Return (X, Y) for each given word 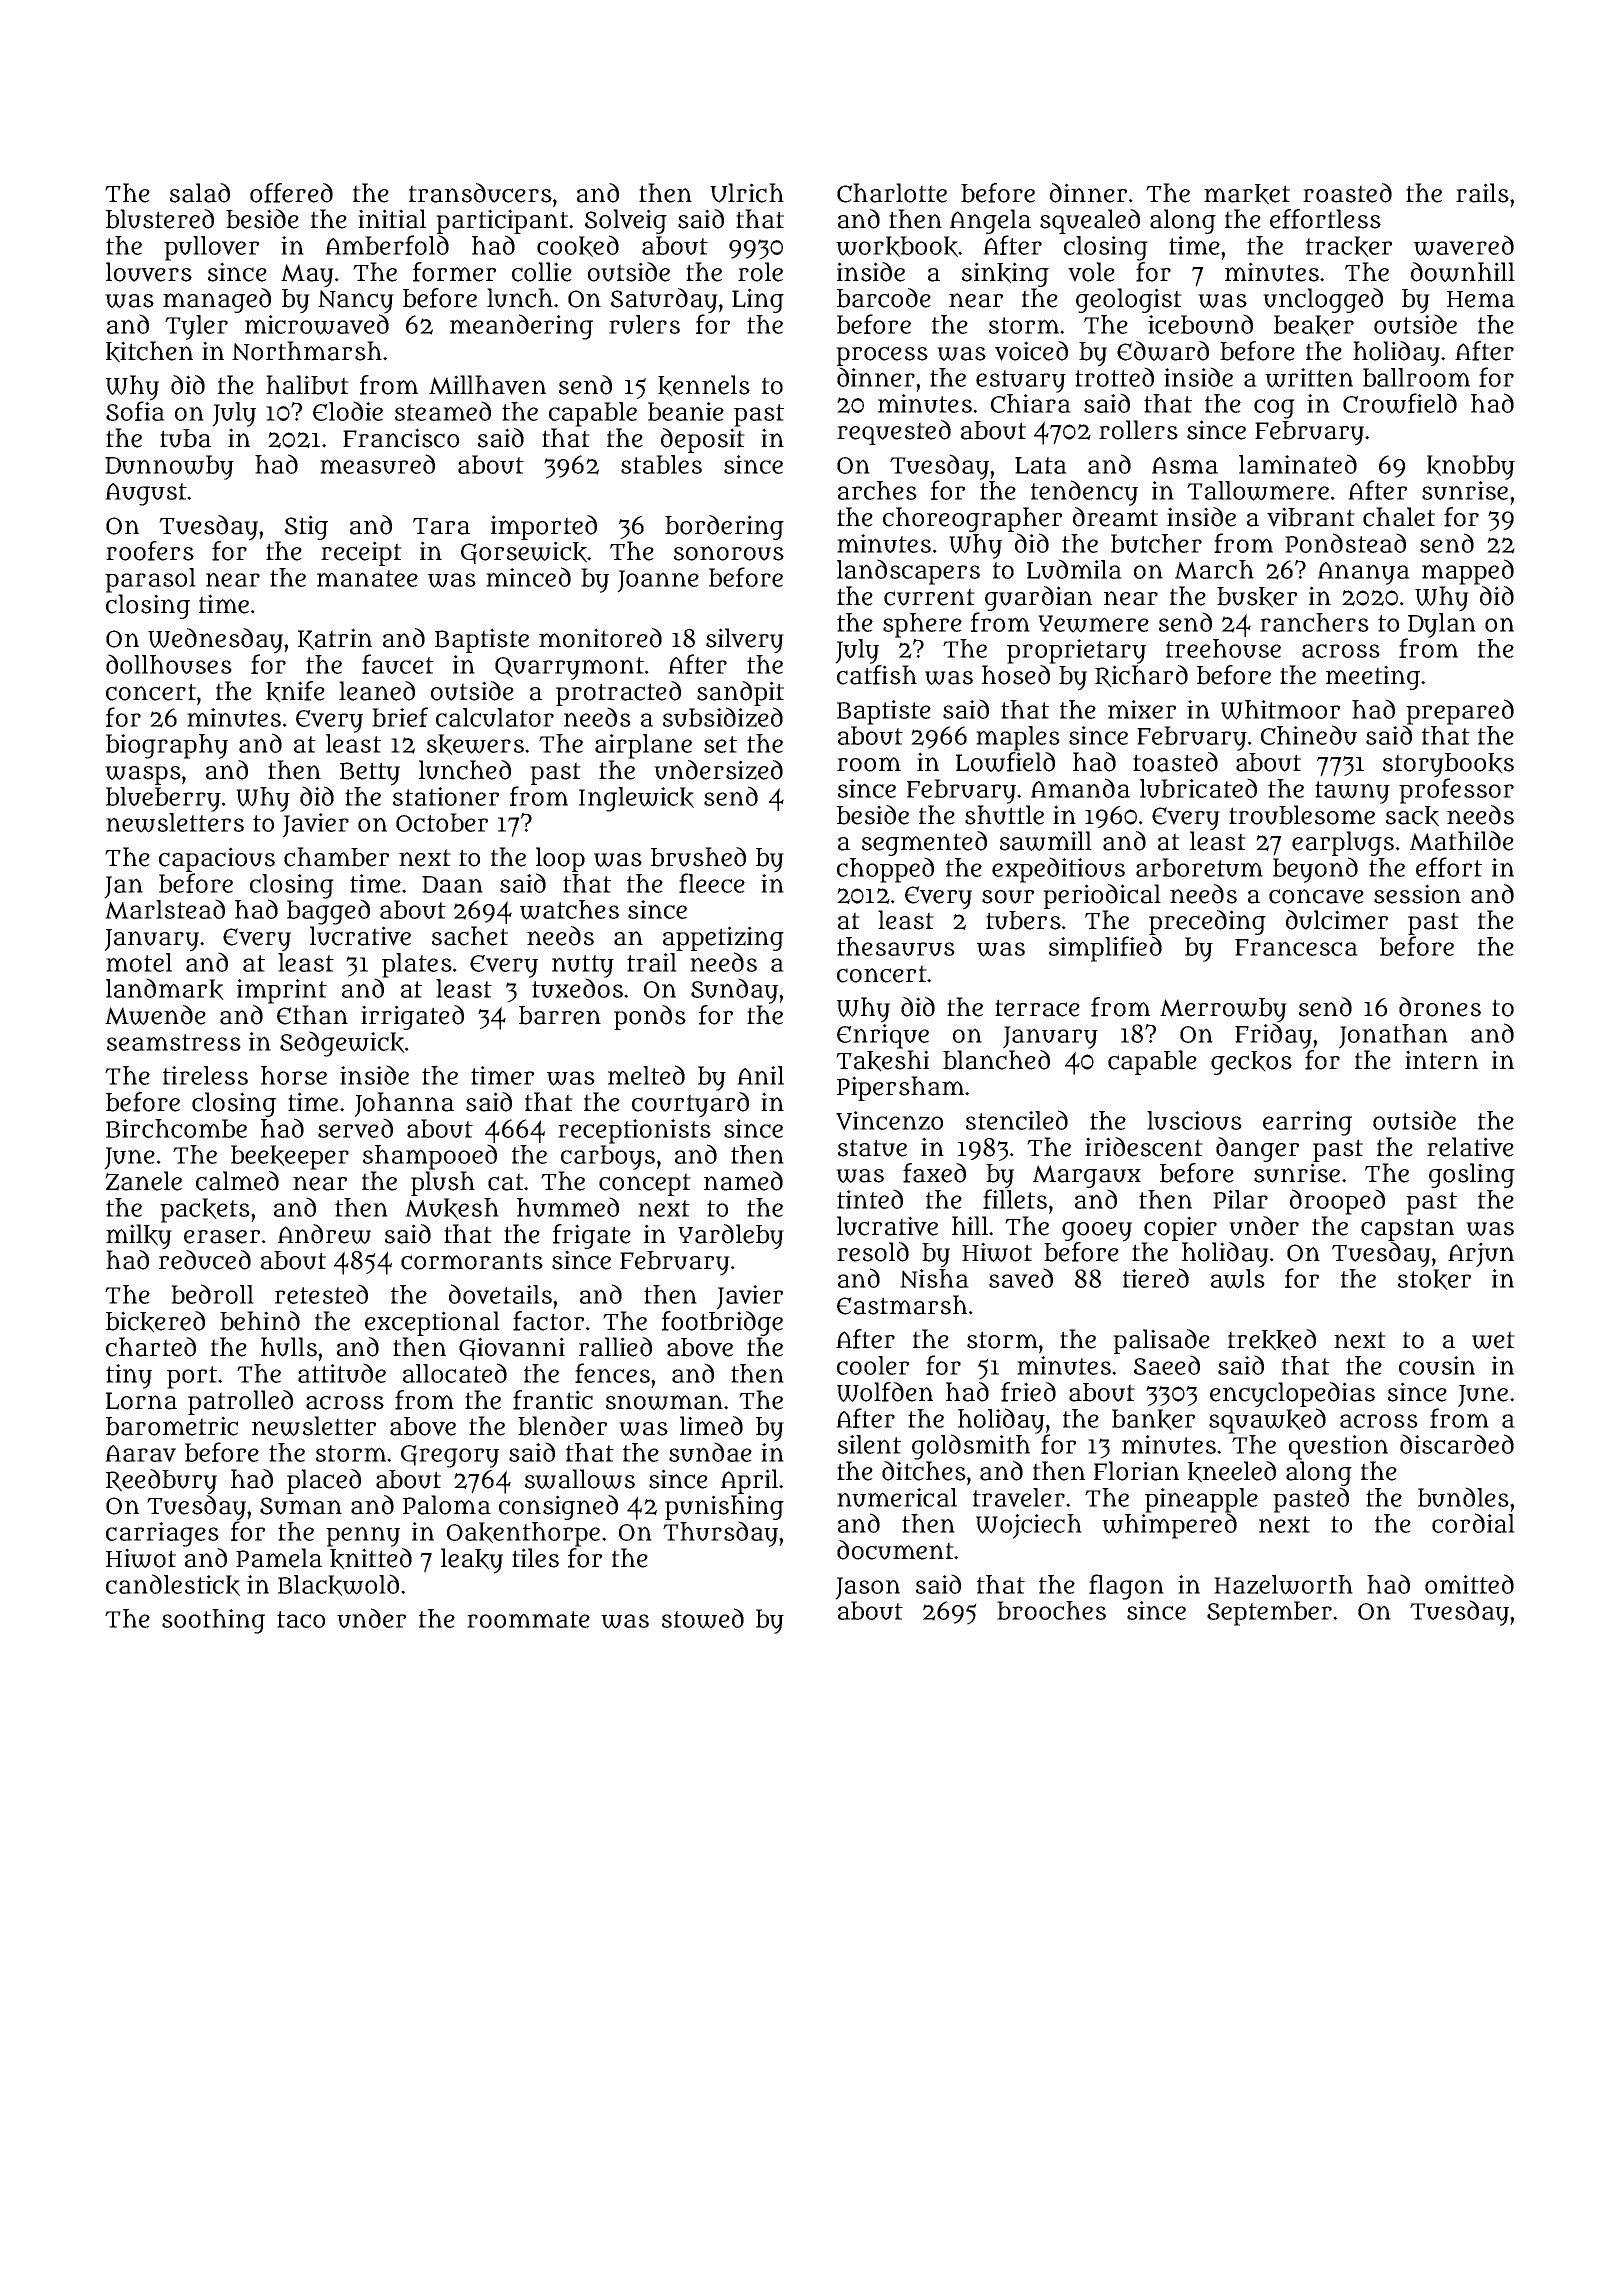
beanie (686, 411)
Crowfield (1400, 403)
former (454, 272)
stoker (1434, 1279)
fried (1028, 1392)
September (1269, 1613)
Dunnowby (169, 467)
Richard (1141, 676)
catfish (877, 675)
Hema (1481, 299)
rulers (644, 324)
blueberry (163, 799)
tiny (129, 1376)
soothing (213, 1621)
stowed (703, 1618)
